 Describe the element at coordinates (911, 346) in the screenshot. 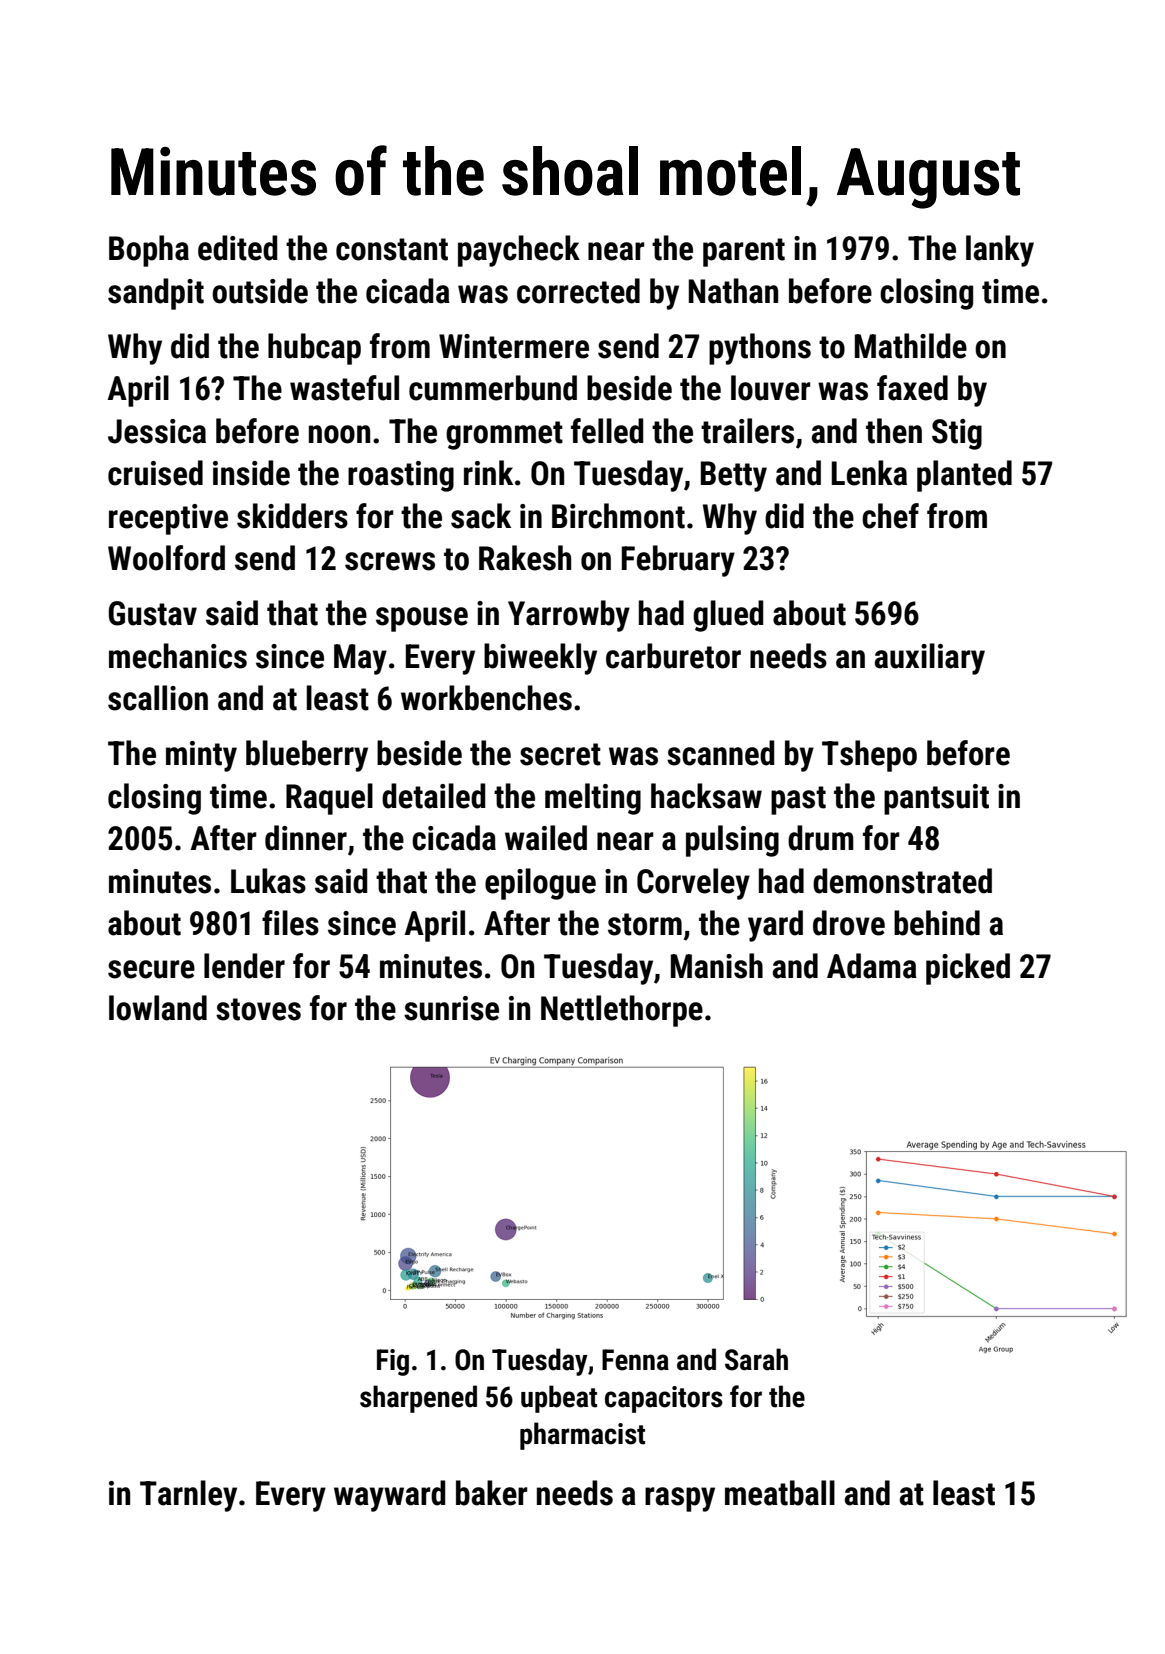

I see `Mathilde` at that location.
